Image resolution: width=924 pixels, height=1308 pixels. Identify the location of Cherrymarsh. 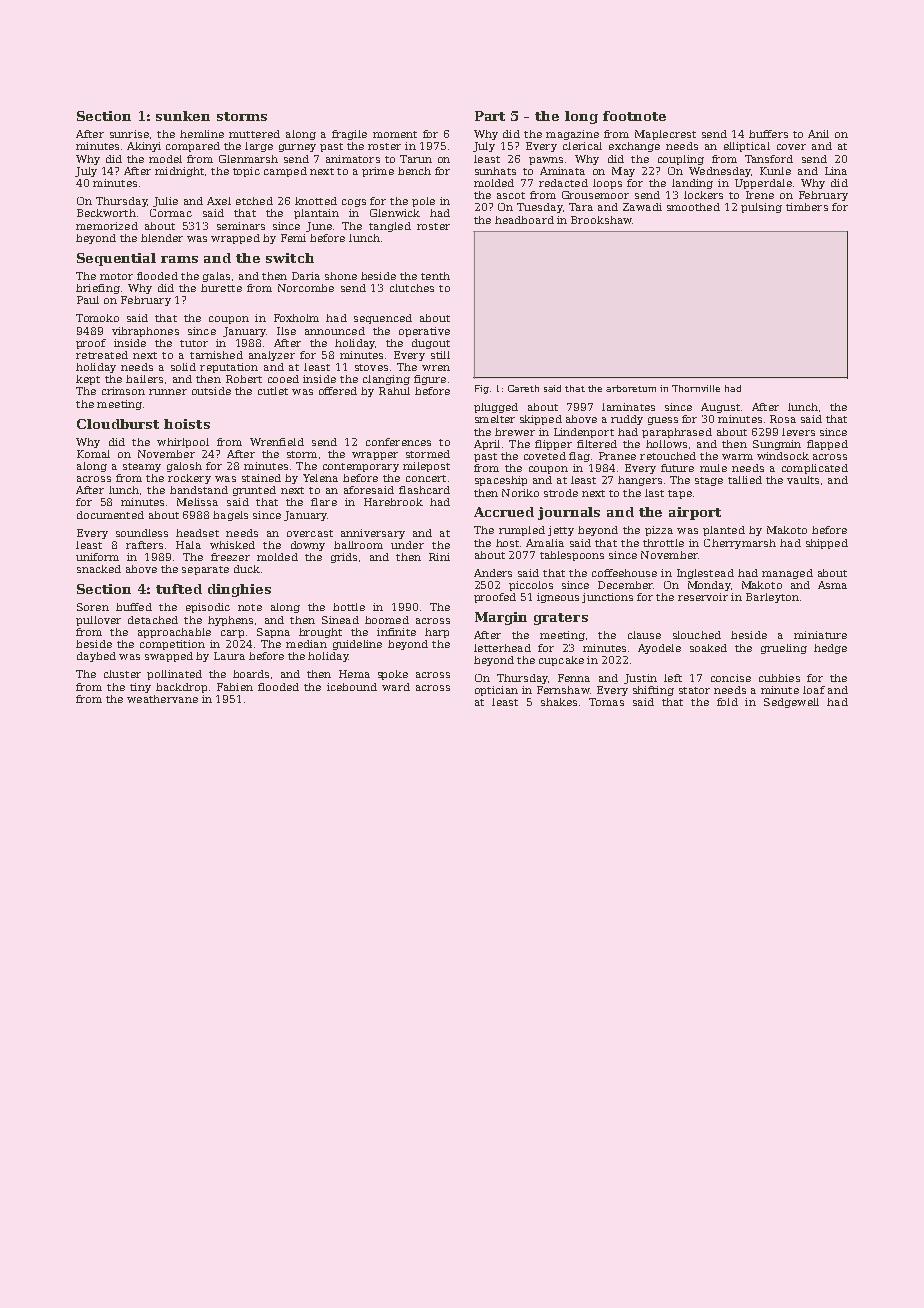
(740, 544).
